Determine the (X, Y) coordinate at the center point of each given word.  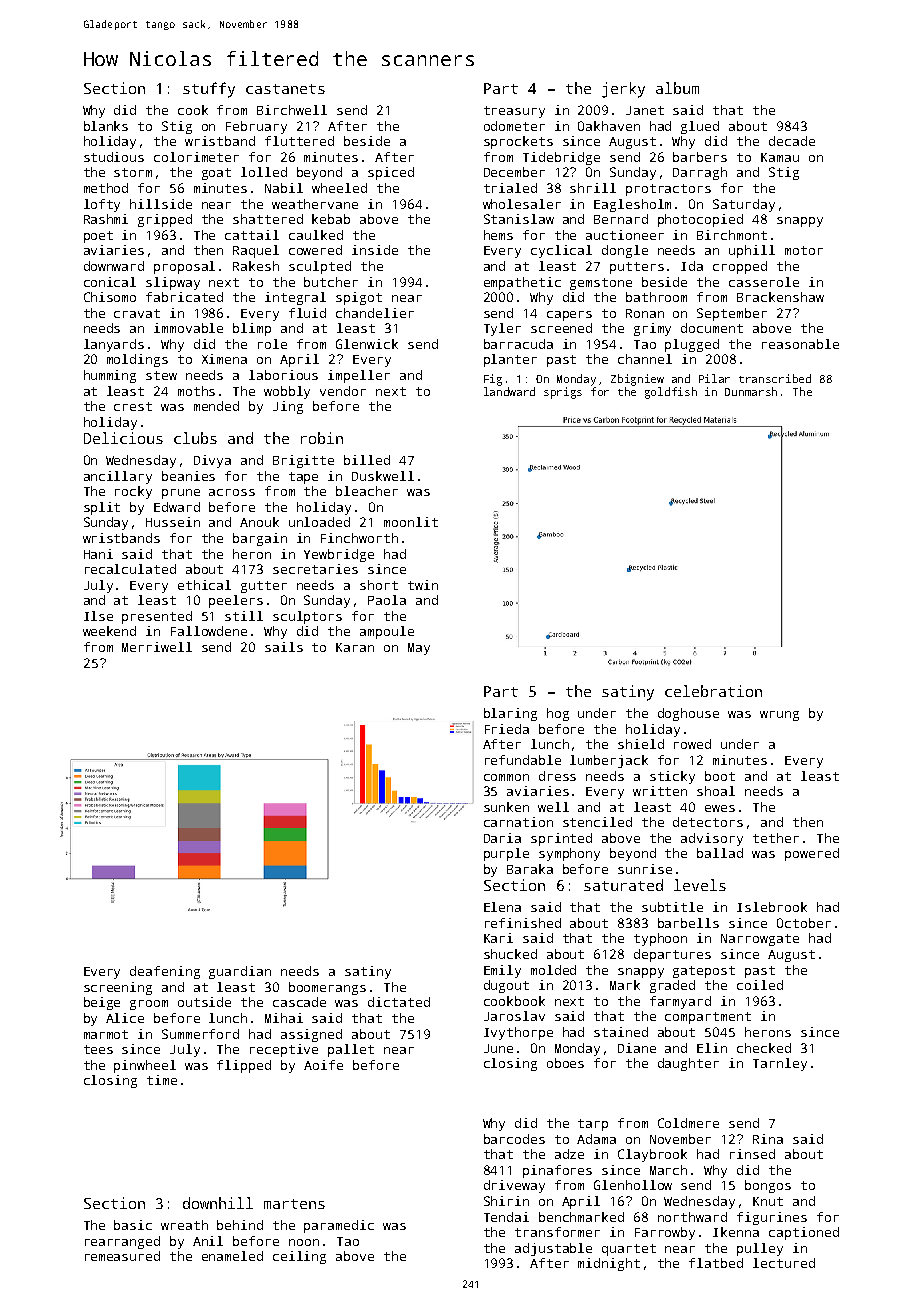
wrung (779, 716)
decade (792, 141)
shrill (593, 188)
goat (216, 174)
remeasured (122, 1256)
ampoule (387, 632)
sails (284, 647)
